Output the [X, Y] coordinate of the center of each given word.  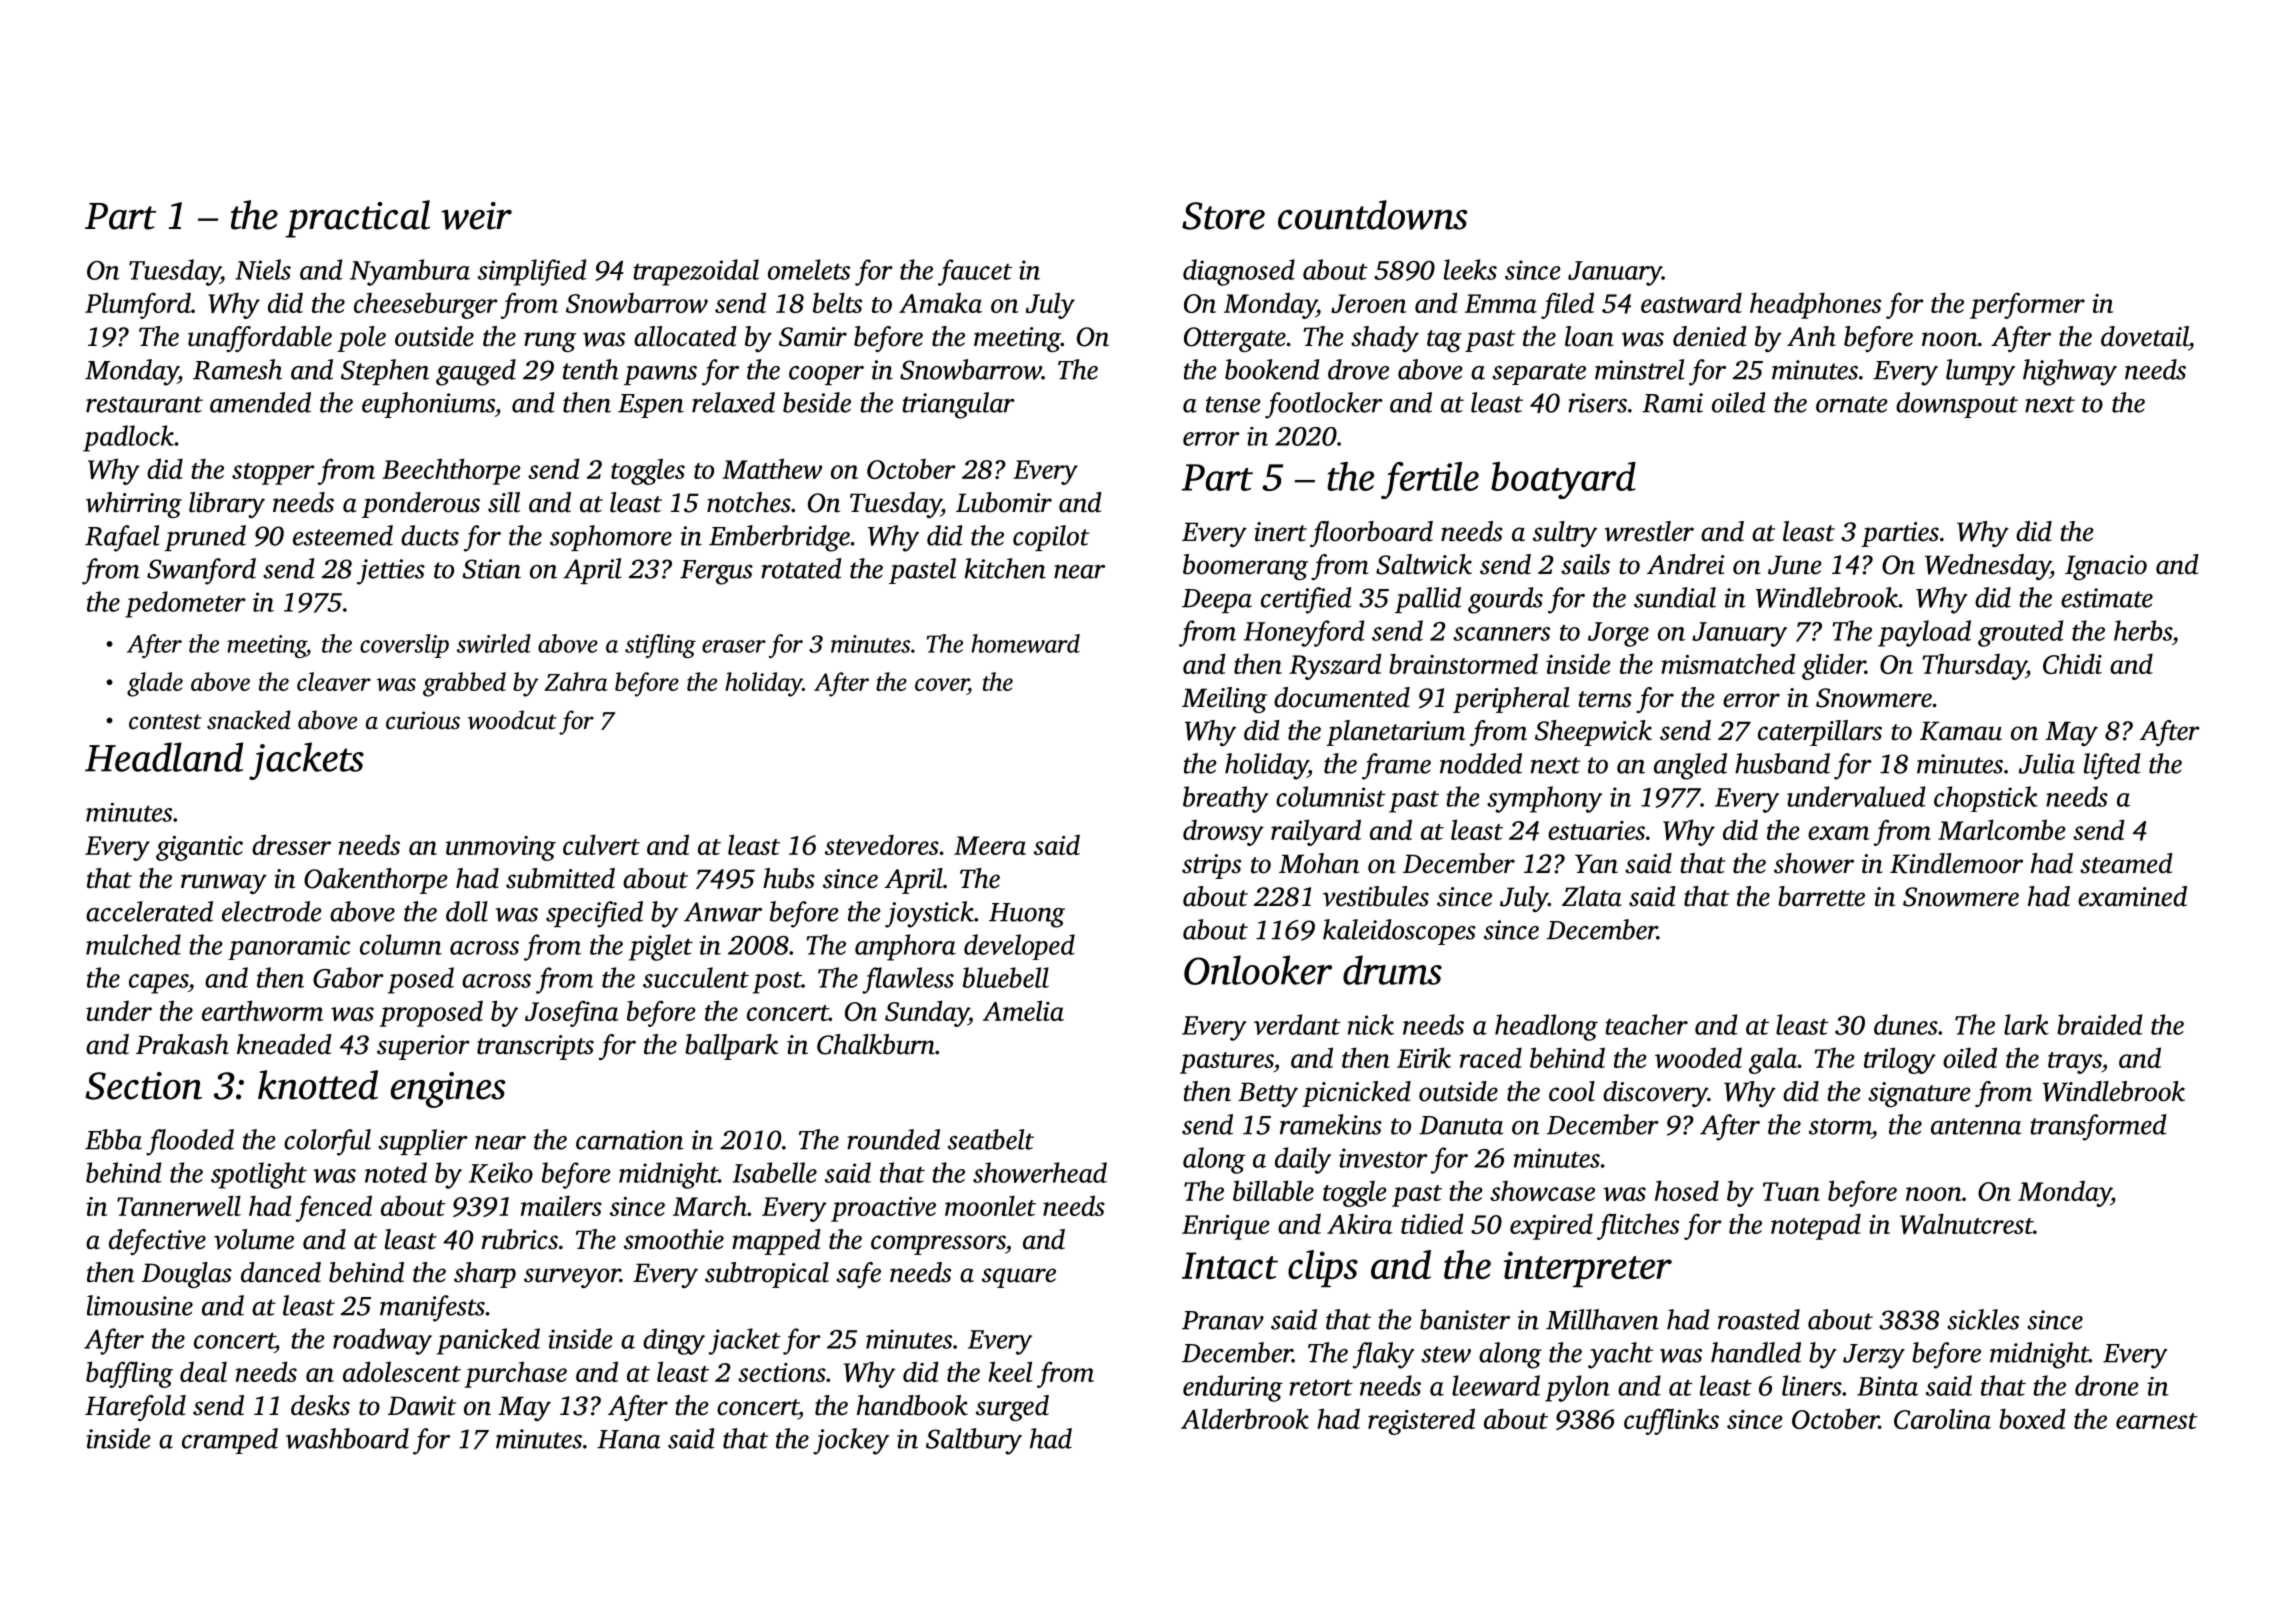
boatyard [1563, 480]
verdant [1297, 1024]
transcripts [535, 1047]
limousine [140, 1305]
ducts [430, 535]
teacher [1646, 1024]
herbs [2143, 630]
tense [1233, 404]
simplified [532, 272]
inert [1280, 532]
